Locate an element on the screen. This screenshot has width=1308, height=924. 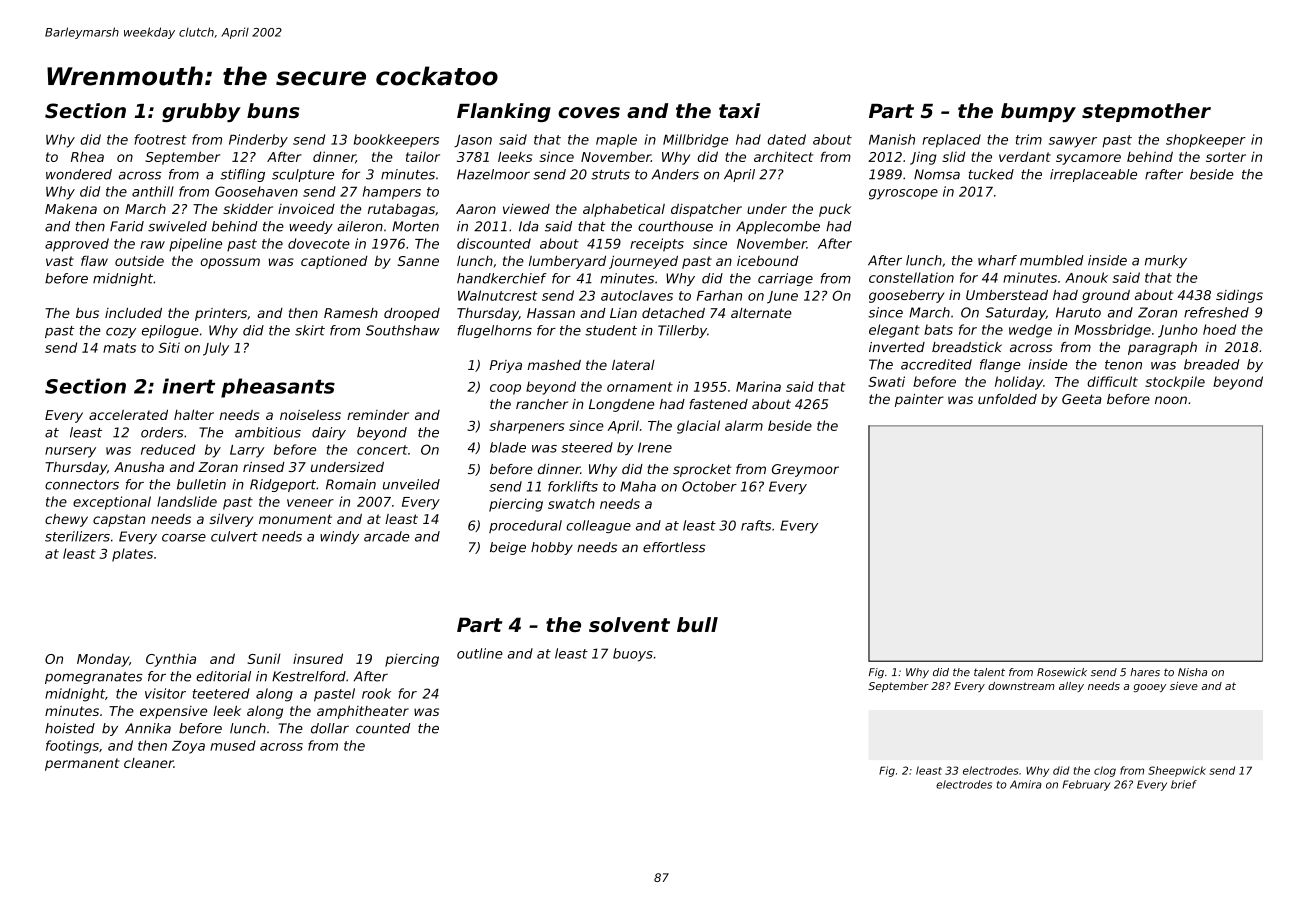
Flanking is located at coordinates (504, 112).
